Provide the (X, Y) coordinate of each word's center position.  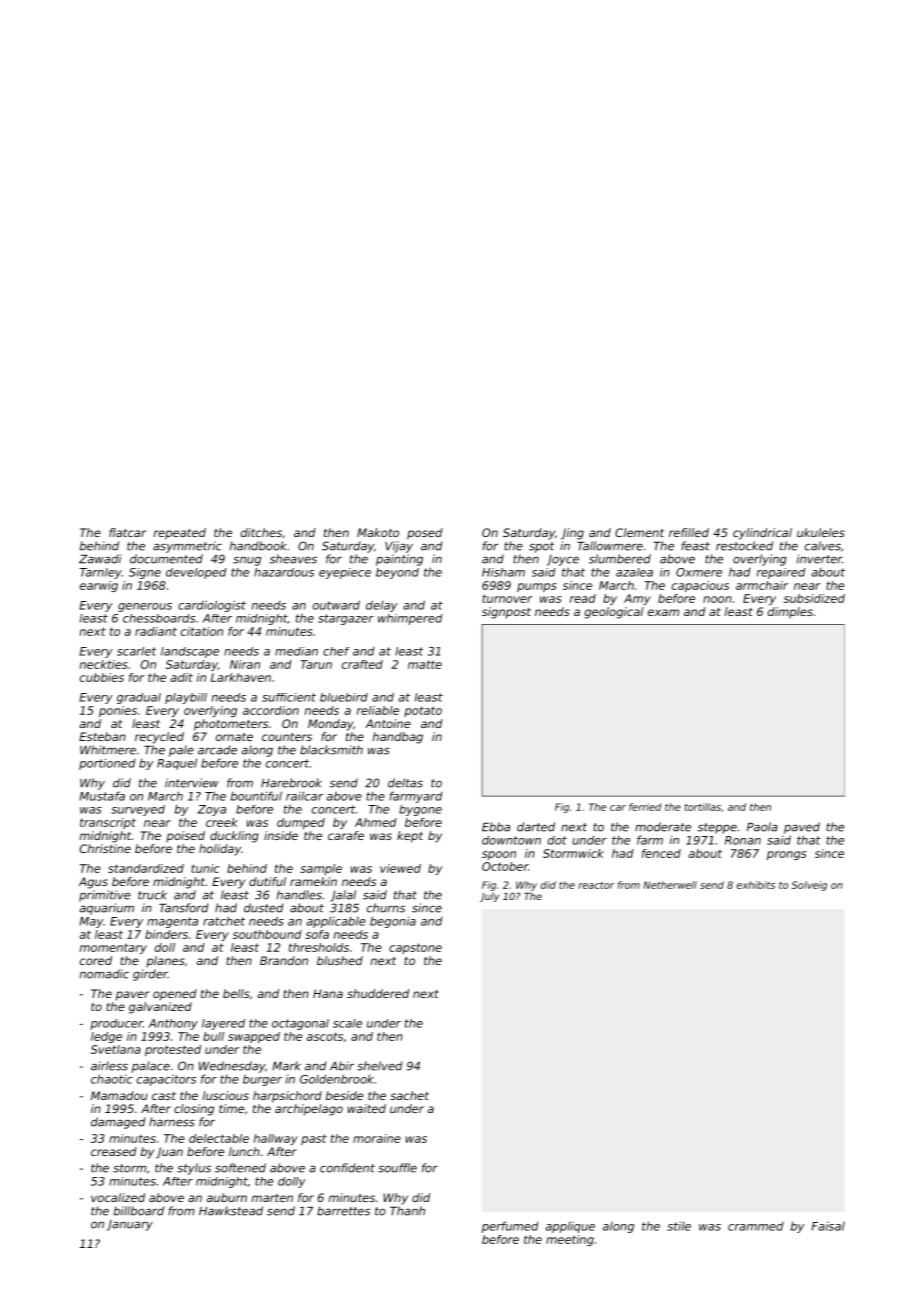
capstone (415, 948)
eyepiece (345, 573)
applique (570, 1227)
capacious (700, 586)
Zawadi (100, 559)
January (130, 1225)
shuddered (378, 993)
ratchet (224, 921)
